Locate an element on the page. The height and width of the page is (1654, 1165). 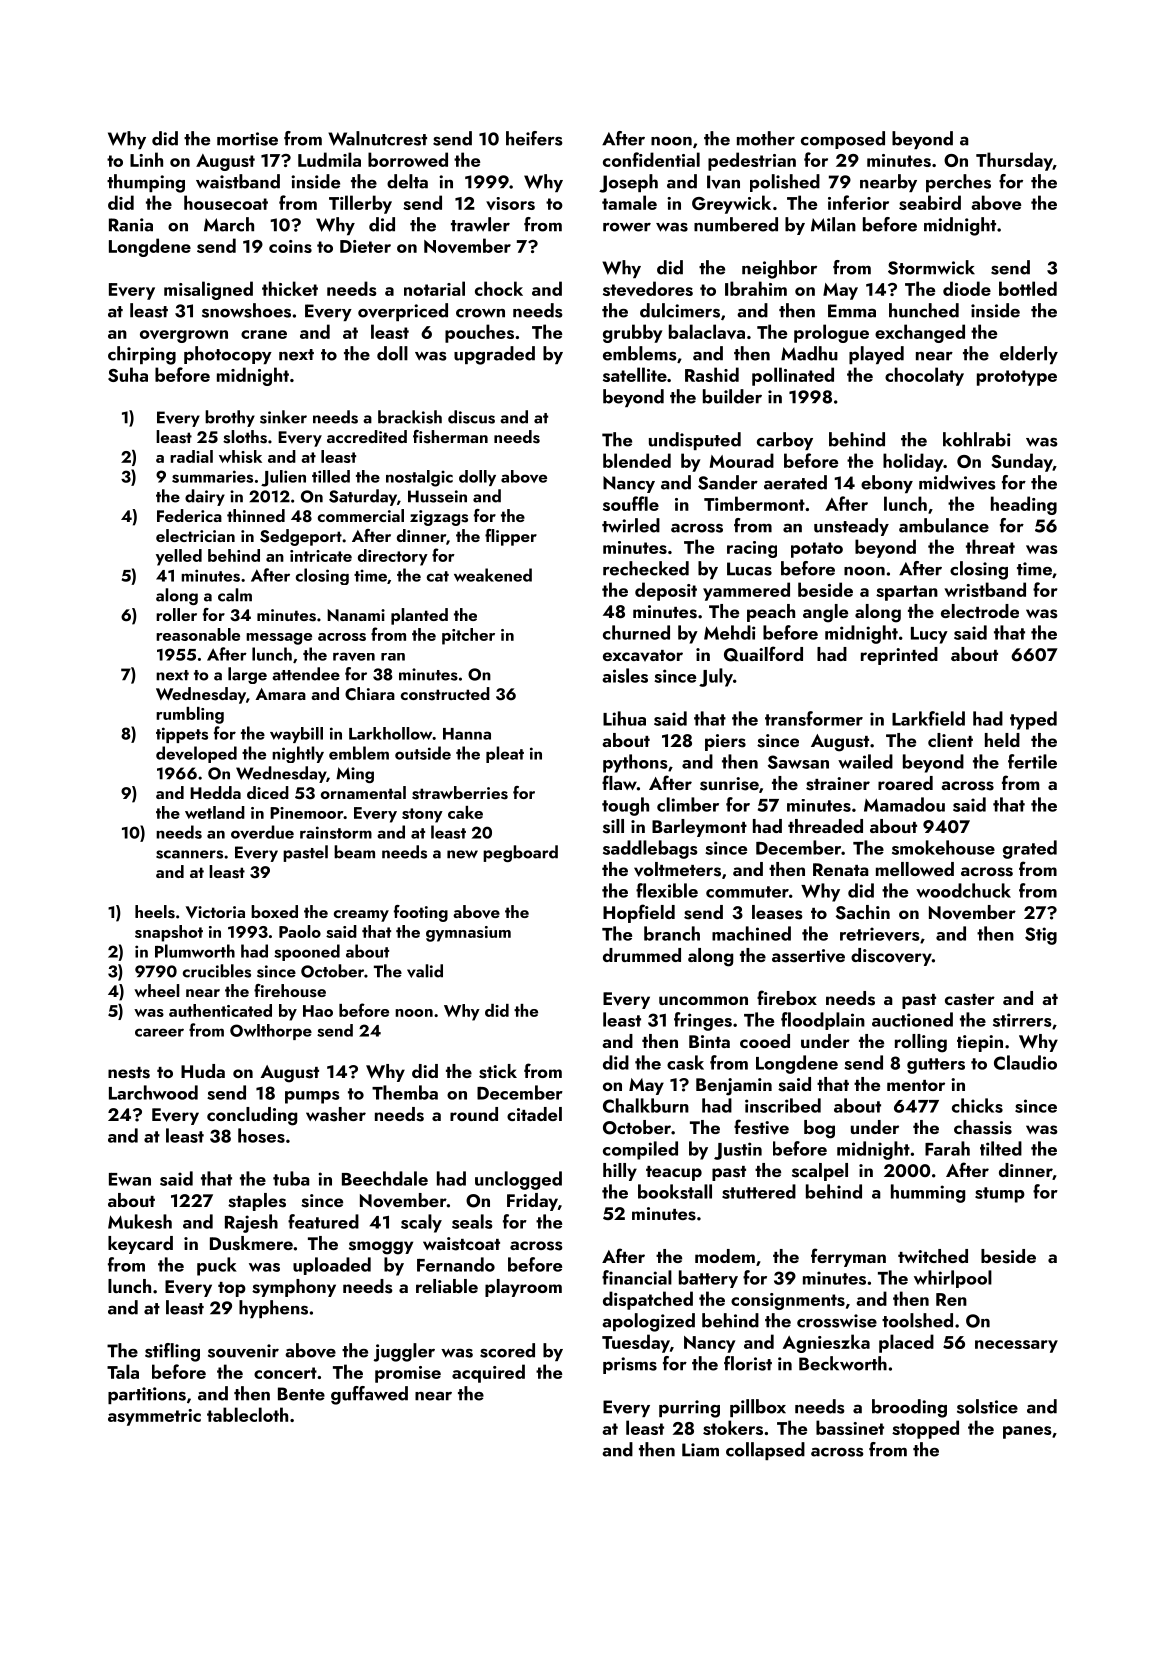
misaligned is located at coordinates (208, 290).
